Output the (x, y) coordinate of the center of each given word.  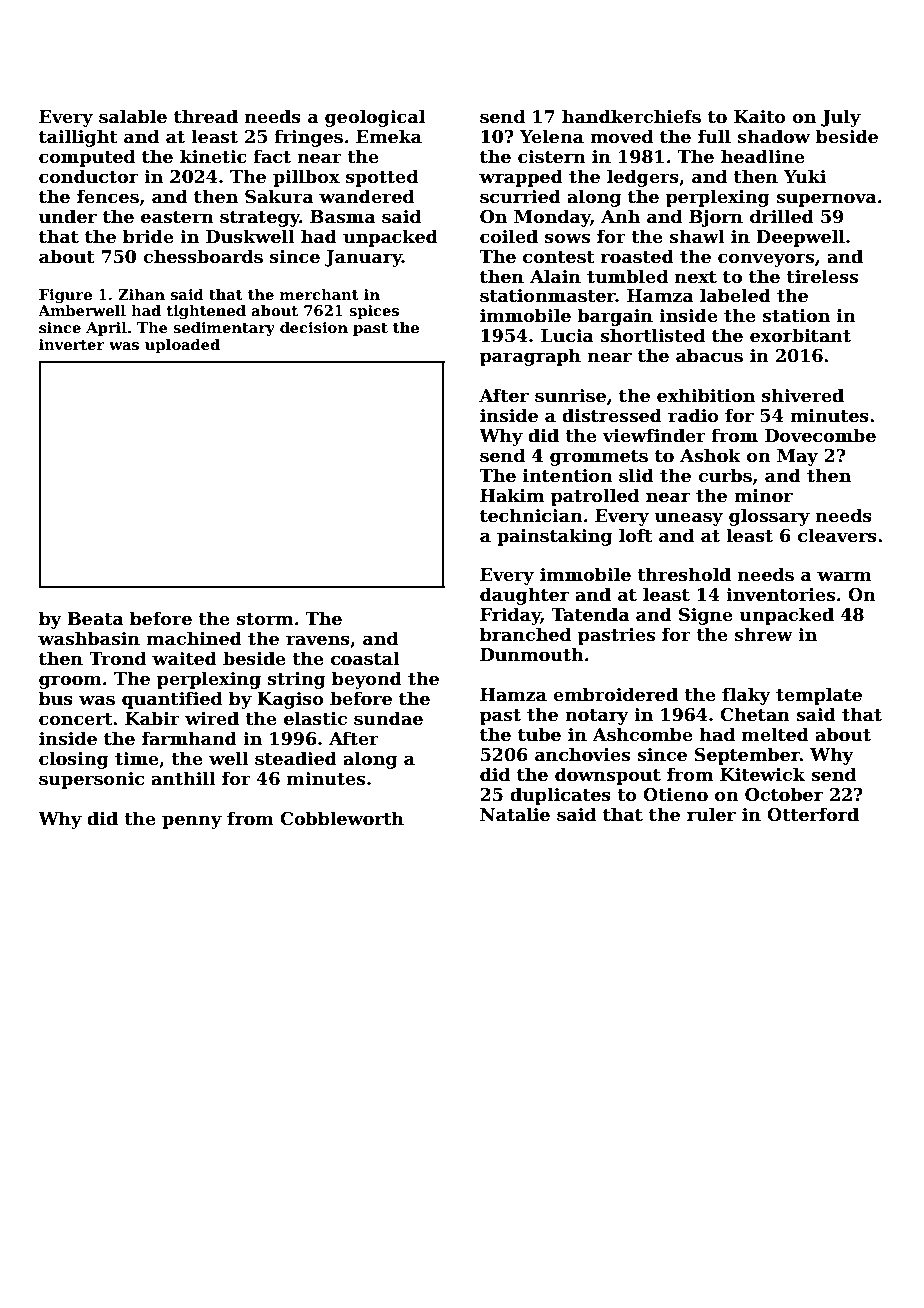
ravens (318, 640)
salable (133, 116)
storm (265, 619)
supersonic (91, 780)
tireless (822, 276)
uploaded (182, 345)
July (841, 118)
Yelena (552, 136)
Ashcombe (643, 734)
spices (374, 312)
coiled (509, 236)
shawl (697, 236)
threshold (684, 574)
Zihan (141, 294)
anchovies (582, 754)
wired (212, 718)
